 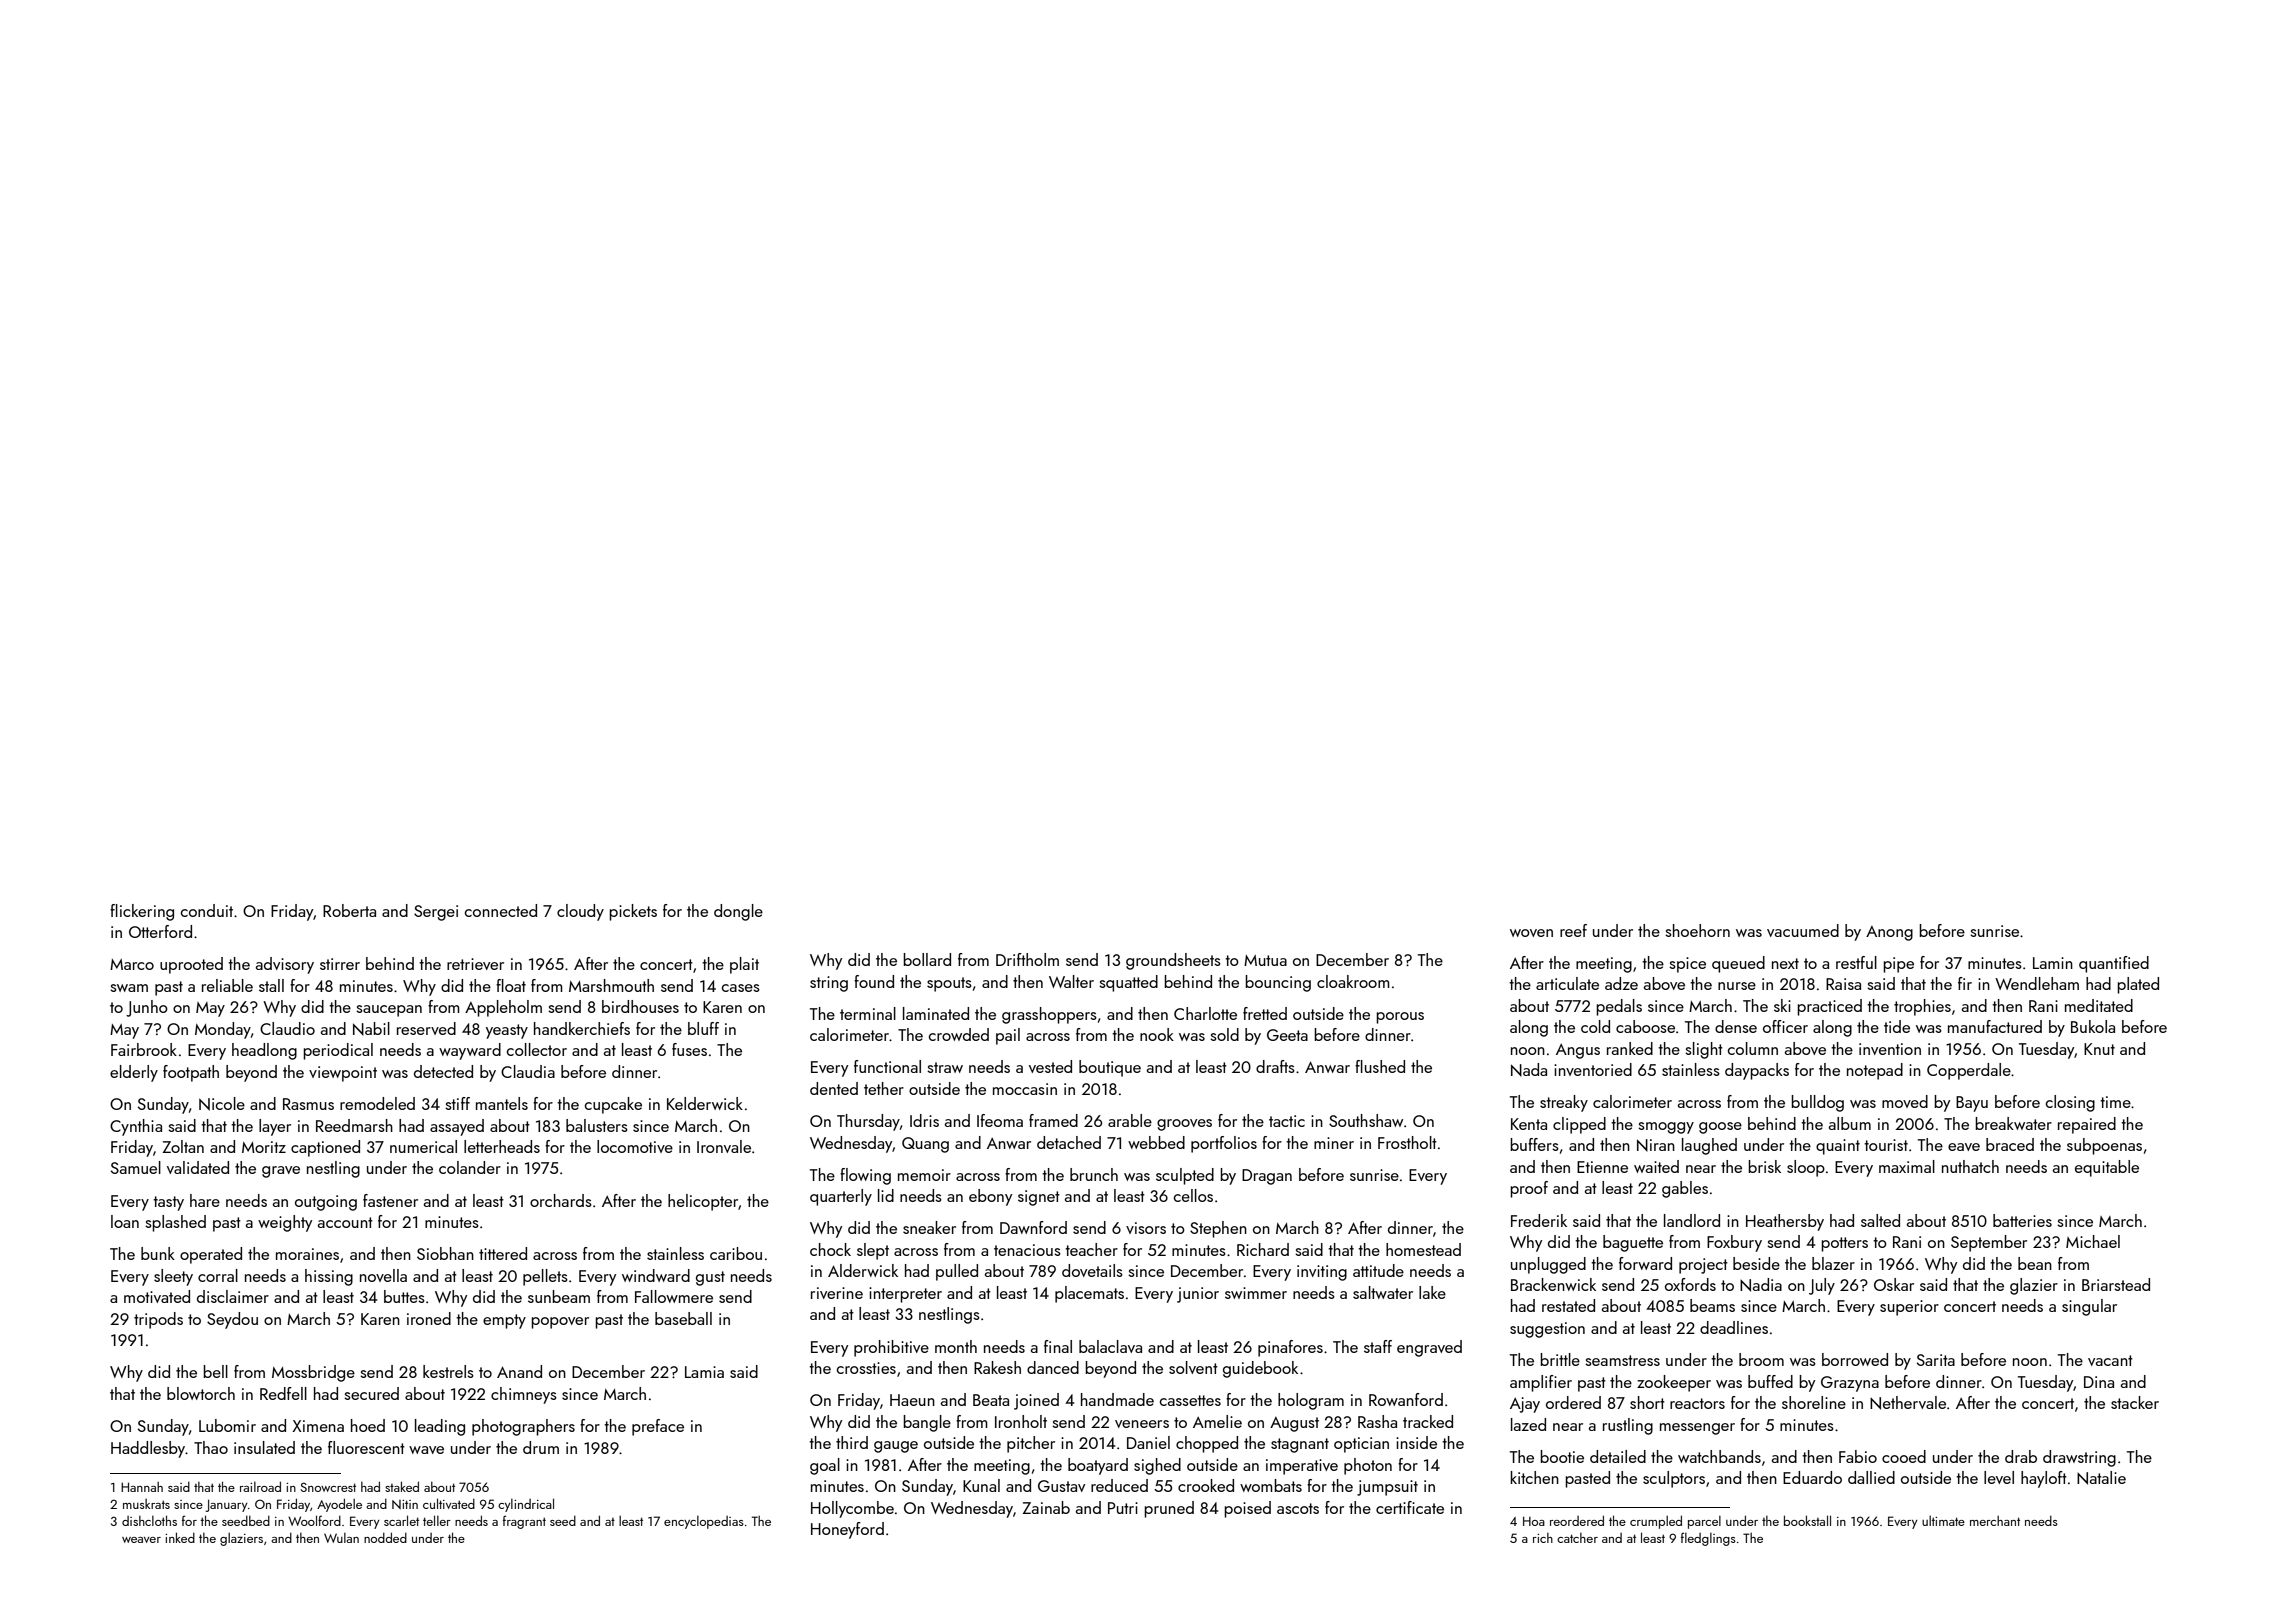 I want to click on bell, so click(x=215, y=1371).
